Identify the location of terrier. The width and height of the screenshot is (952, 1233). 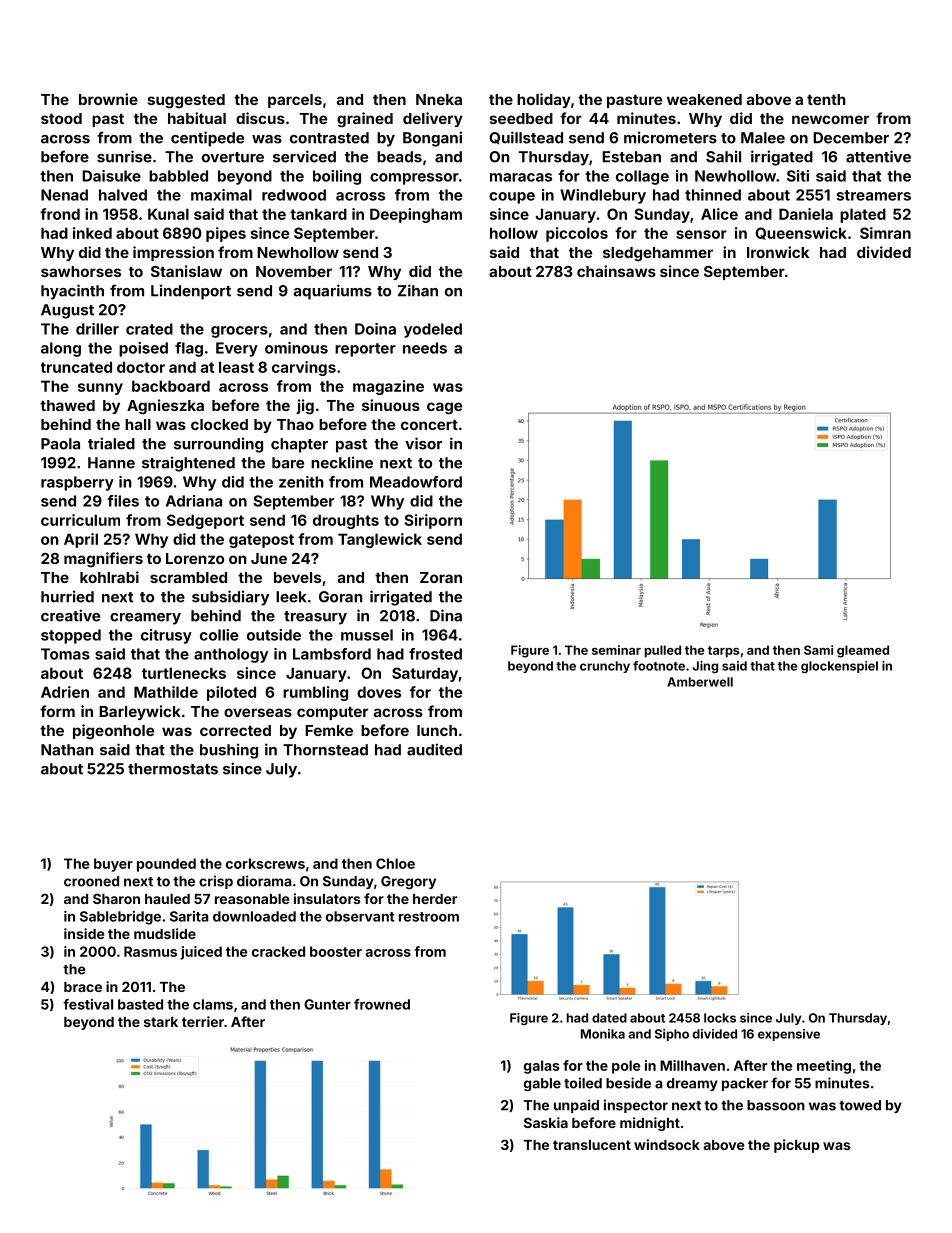
(203, 1021).
